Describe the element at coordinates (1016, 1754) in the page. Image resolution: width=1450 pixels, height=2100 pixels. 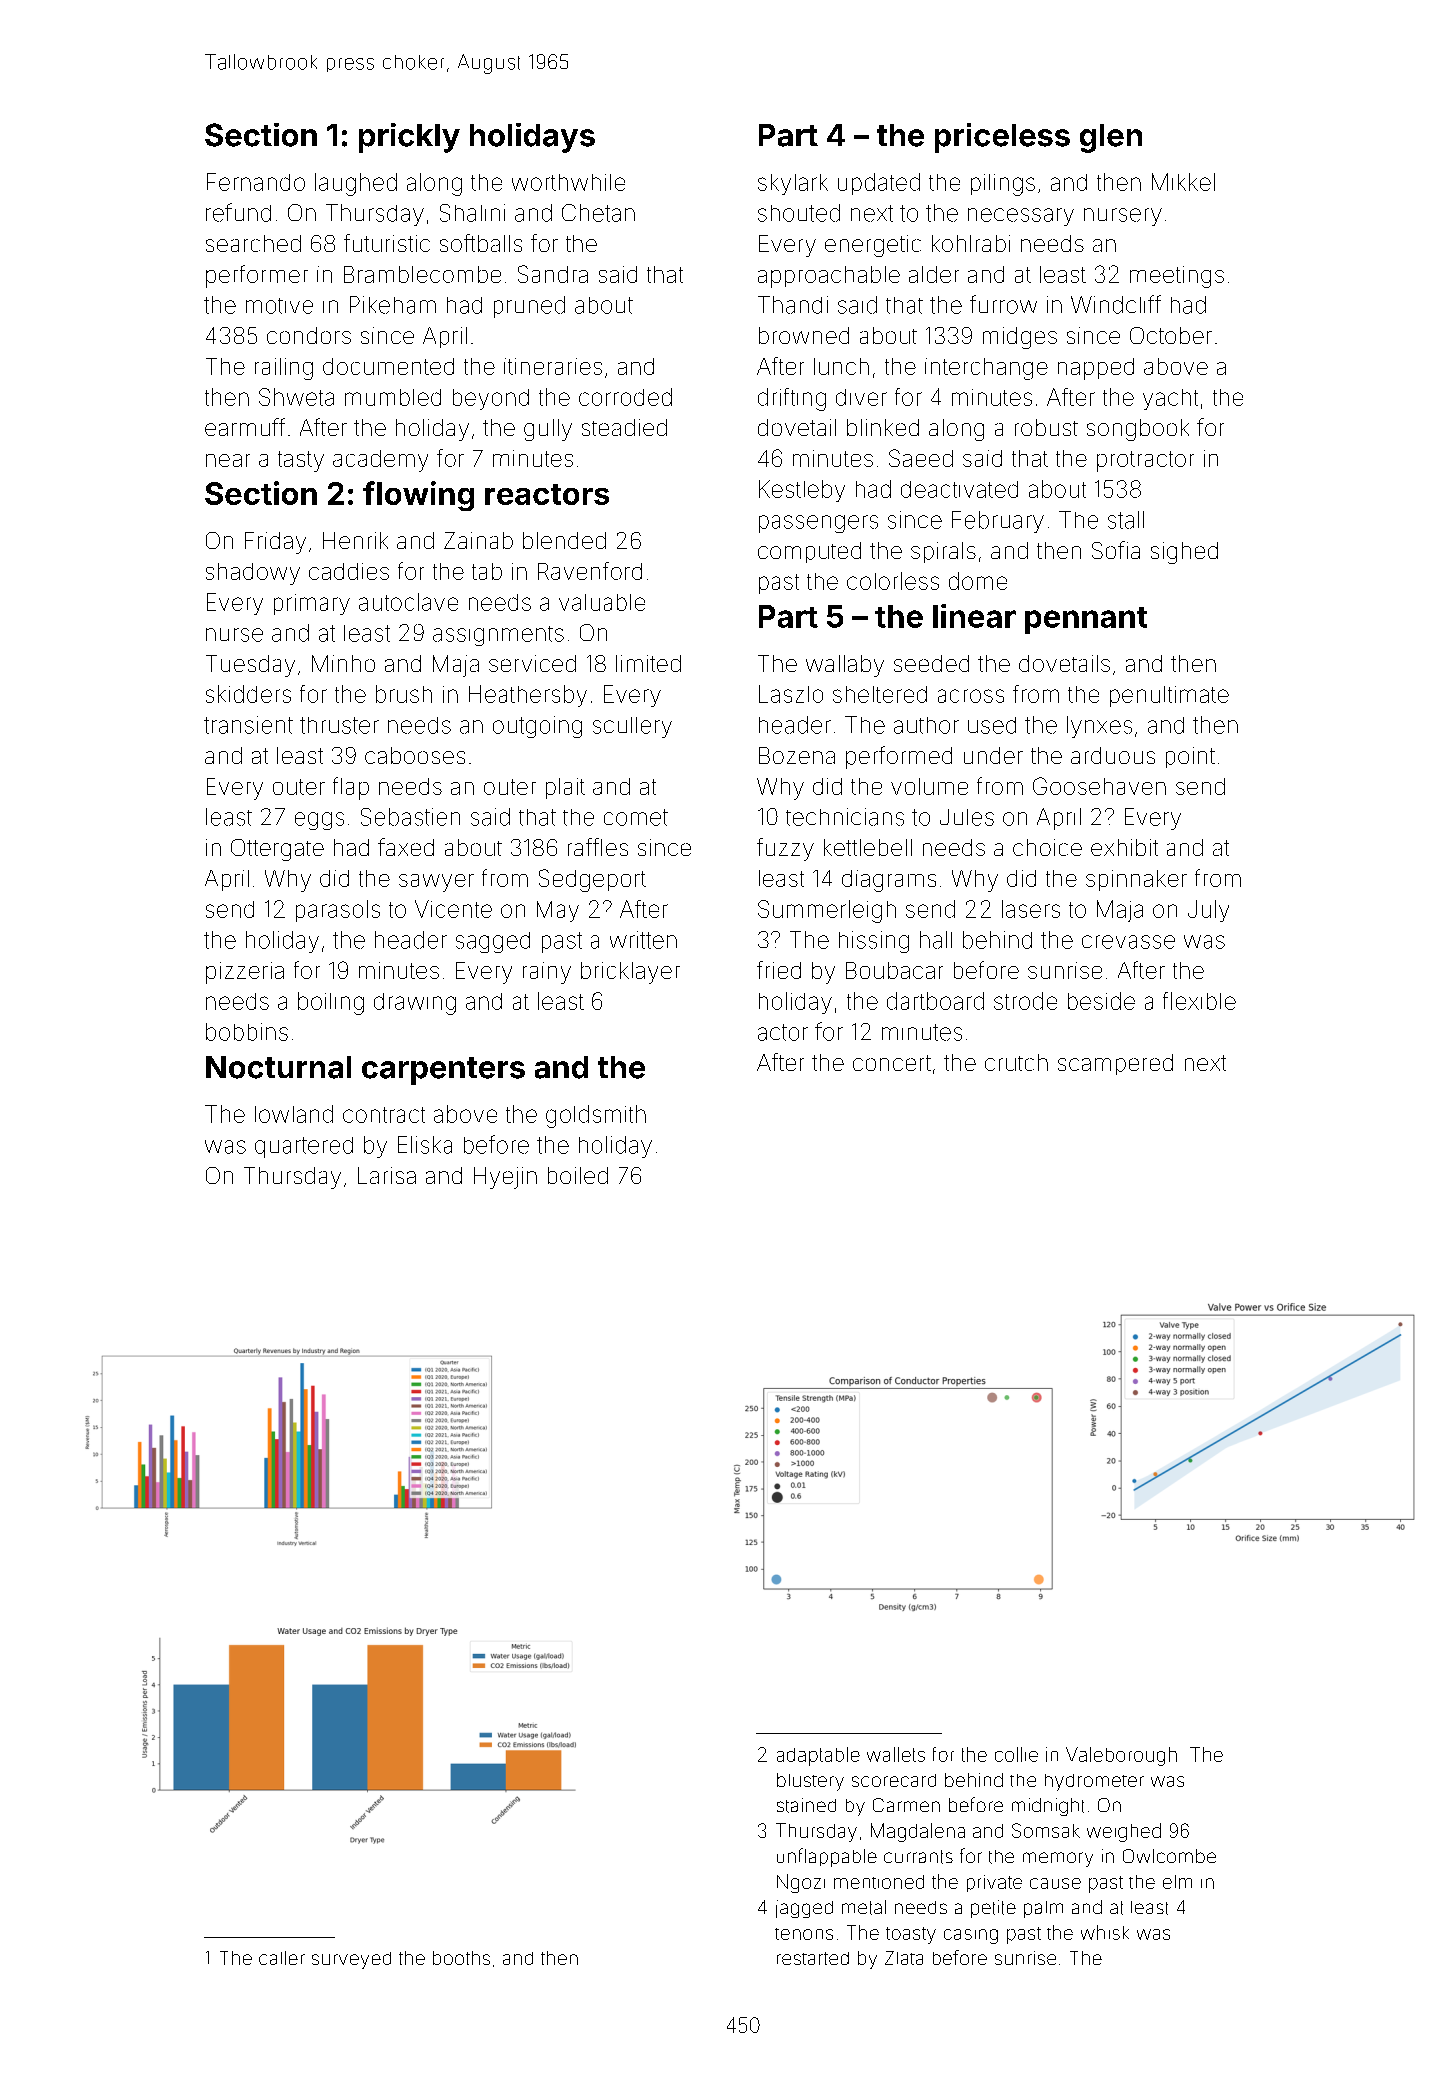
I see `collie` at that location.
